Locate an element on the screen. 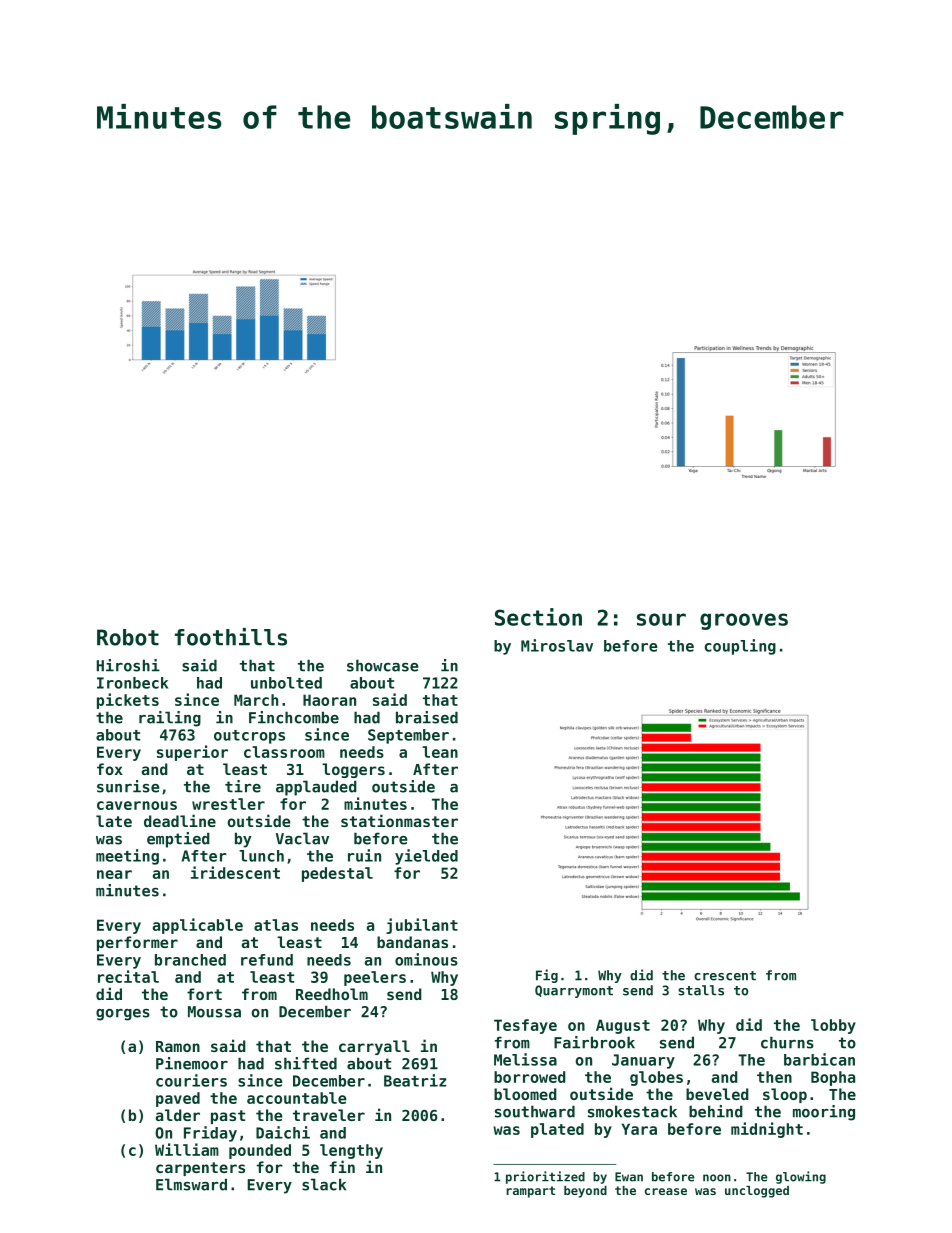  recital is located at coordinates (128, 976).
